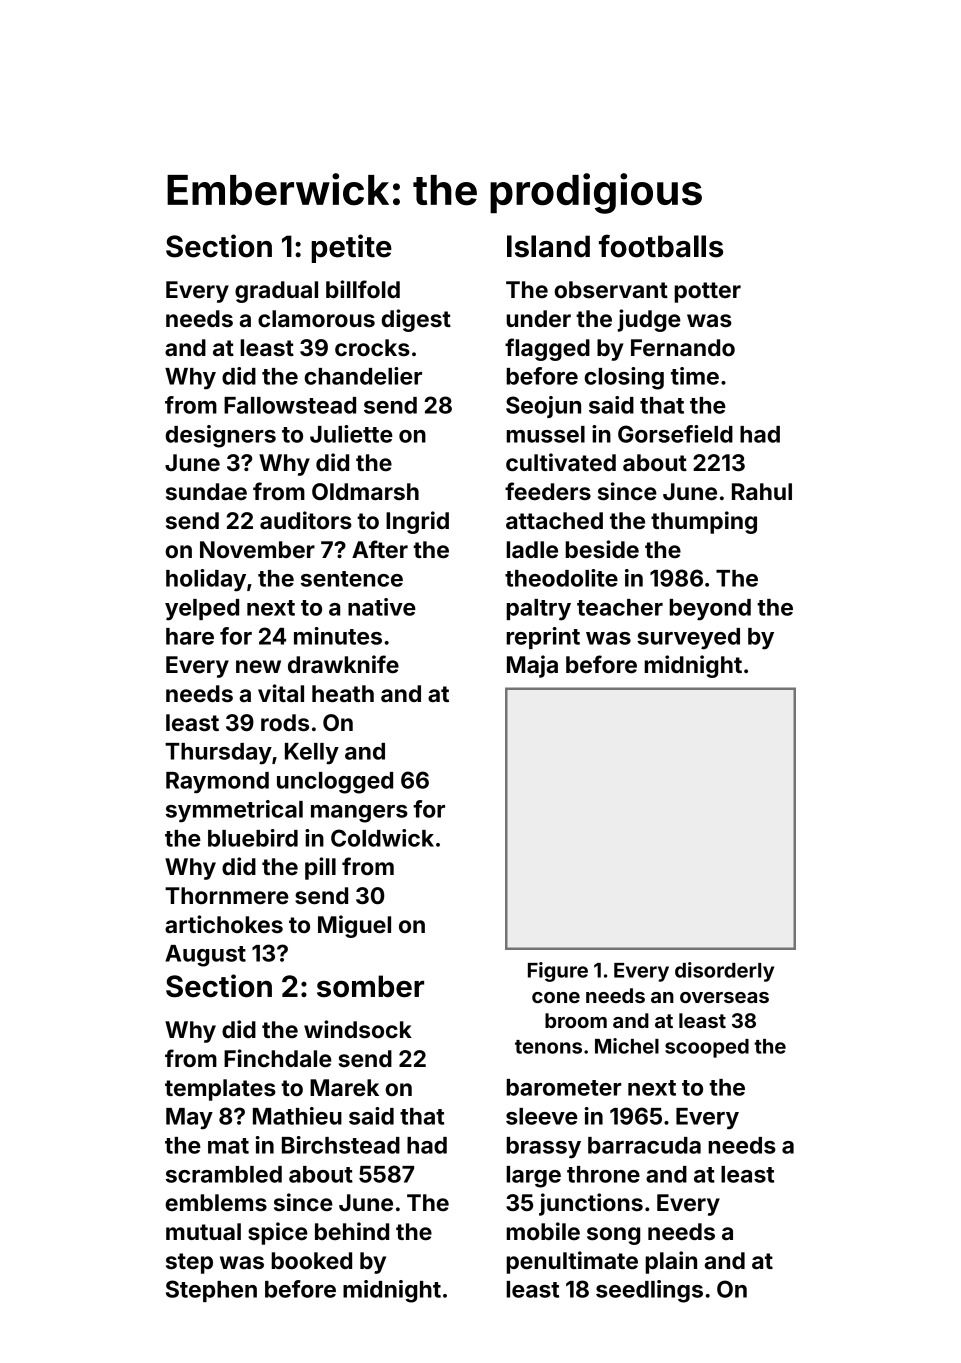 Image resolution: width=961 pixels, height=1363 pixels. What do you see at coordinates (352, 248) in the document?
I see `petite` at bounding box center [352, 248].
